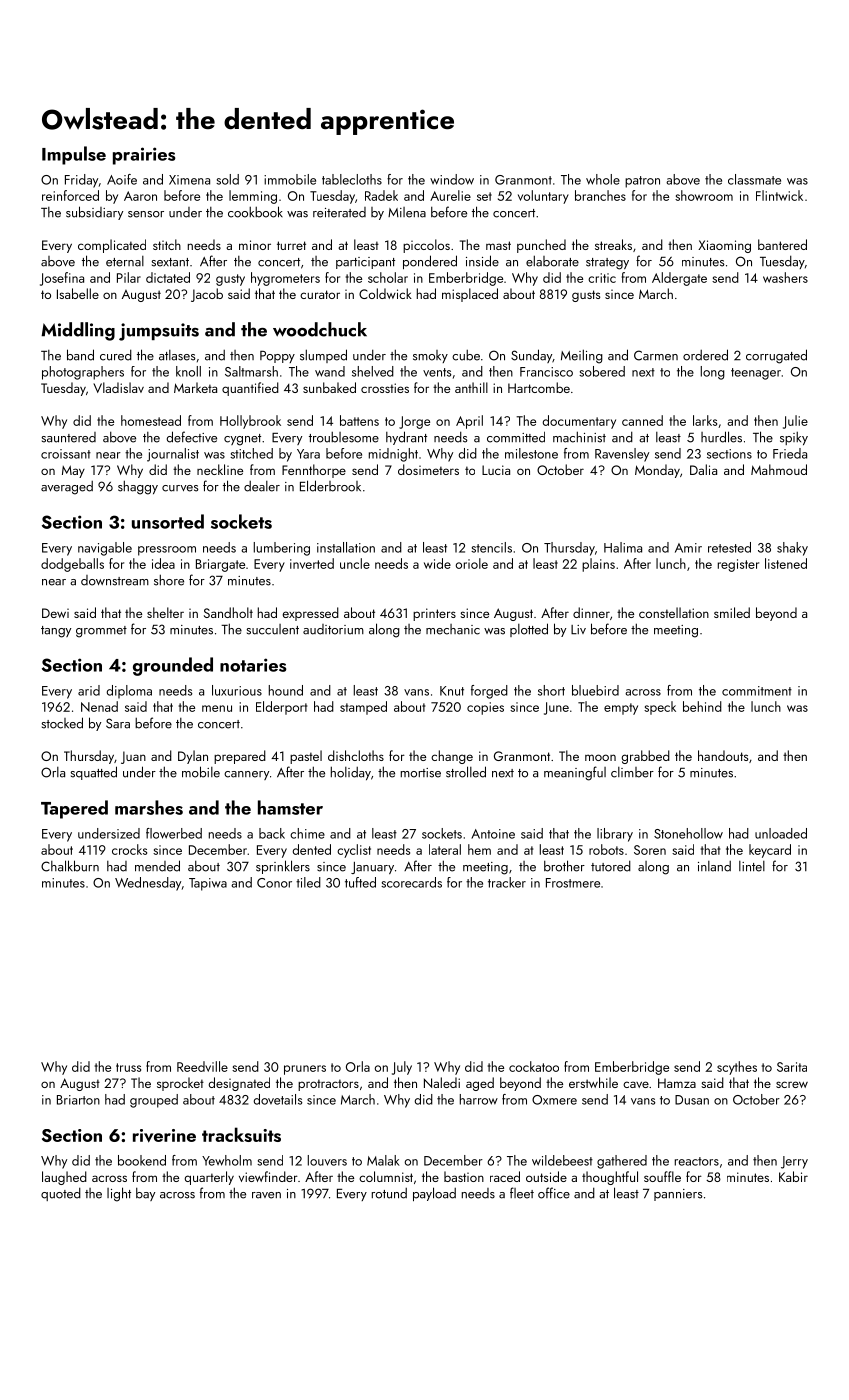 This screenshot has width=849, height=1400. I want to click on washers, so click(785, 277).
